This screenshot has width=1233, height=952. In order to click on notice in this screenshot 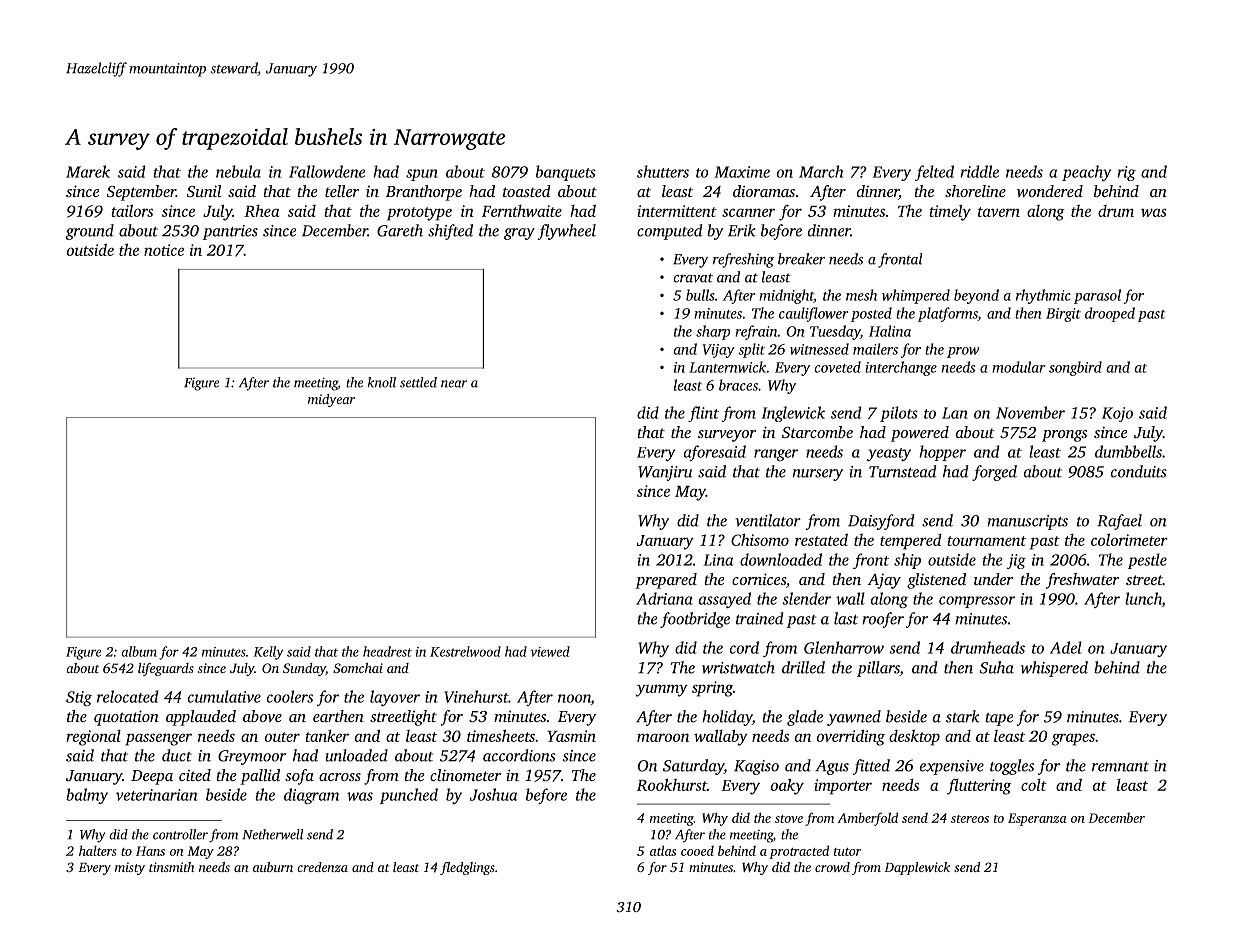, I will do `click(164, 250)`.
